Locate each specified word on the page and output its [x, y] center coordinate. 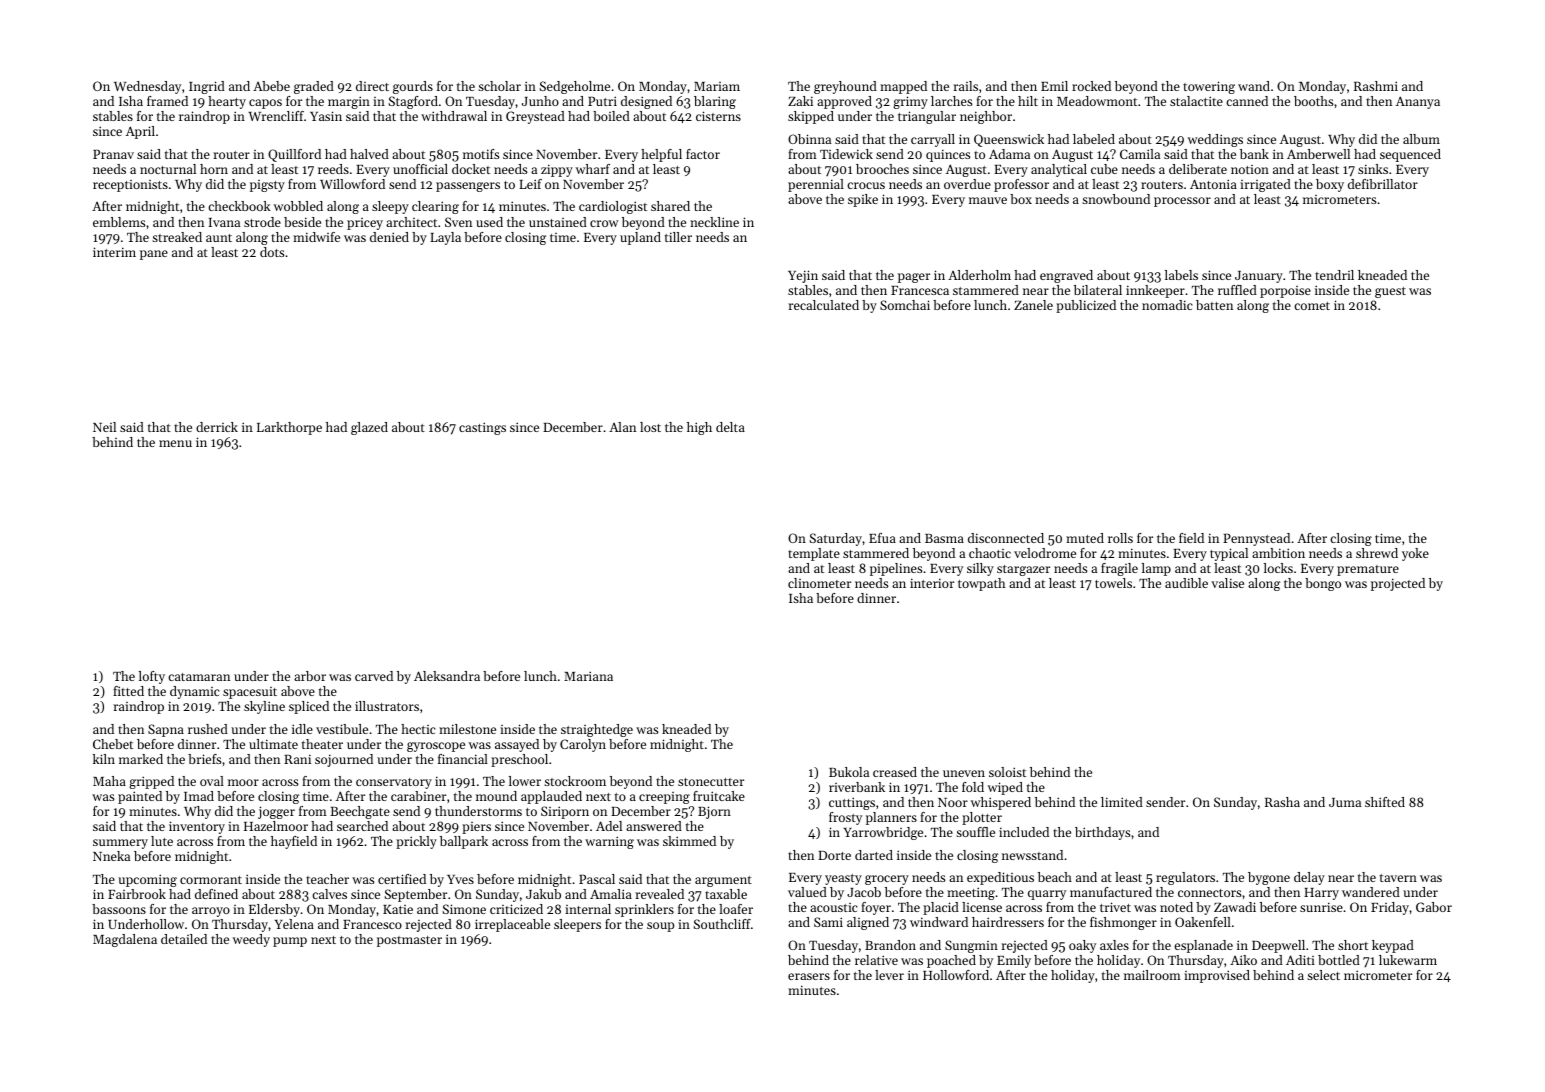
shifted [1385, 802]
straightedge [597, 730]
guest [1390, 292]
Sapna [166, 730]
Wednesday [147, 87]
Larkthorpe [289, 428]
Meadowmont [1097, 101]
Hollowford [956, 975]
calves [329, 894]
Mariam [717, 86]
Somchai [905, 305]
